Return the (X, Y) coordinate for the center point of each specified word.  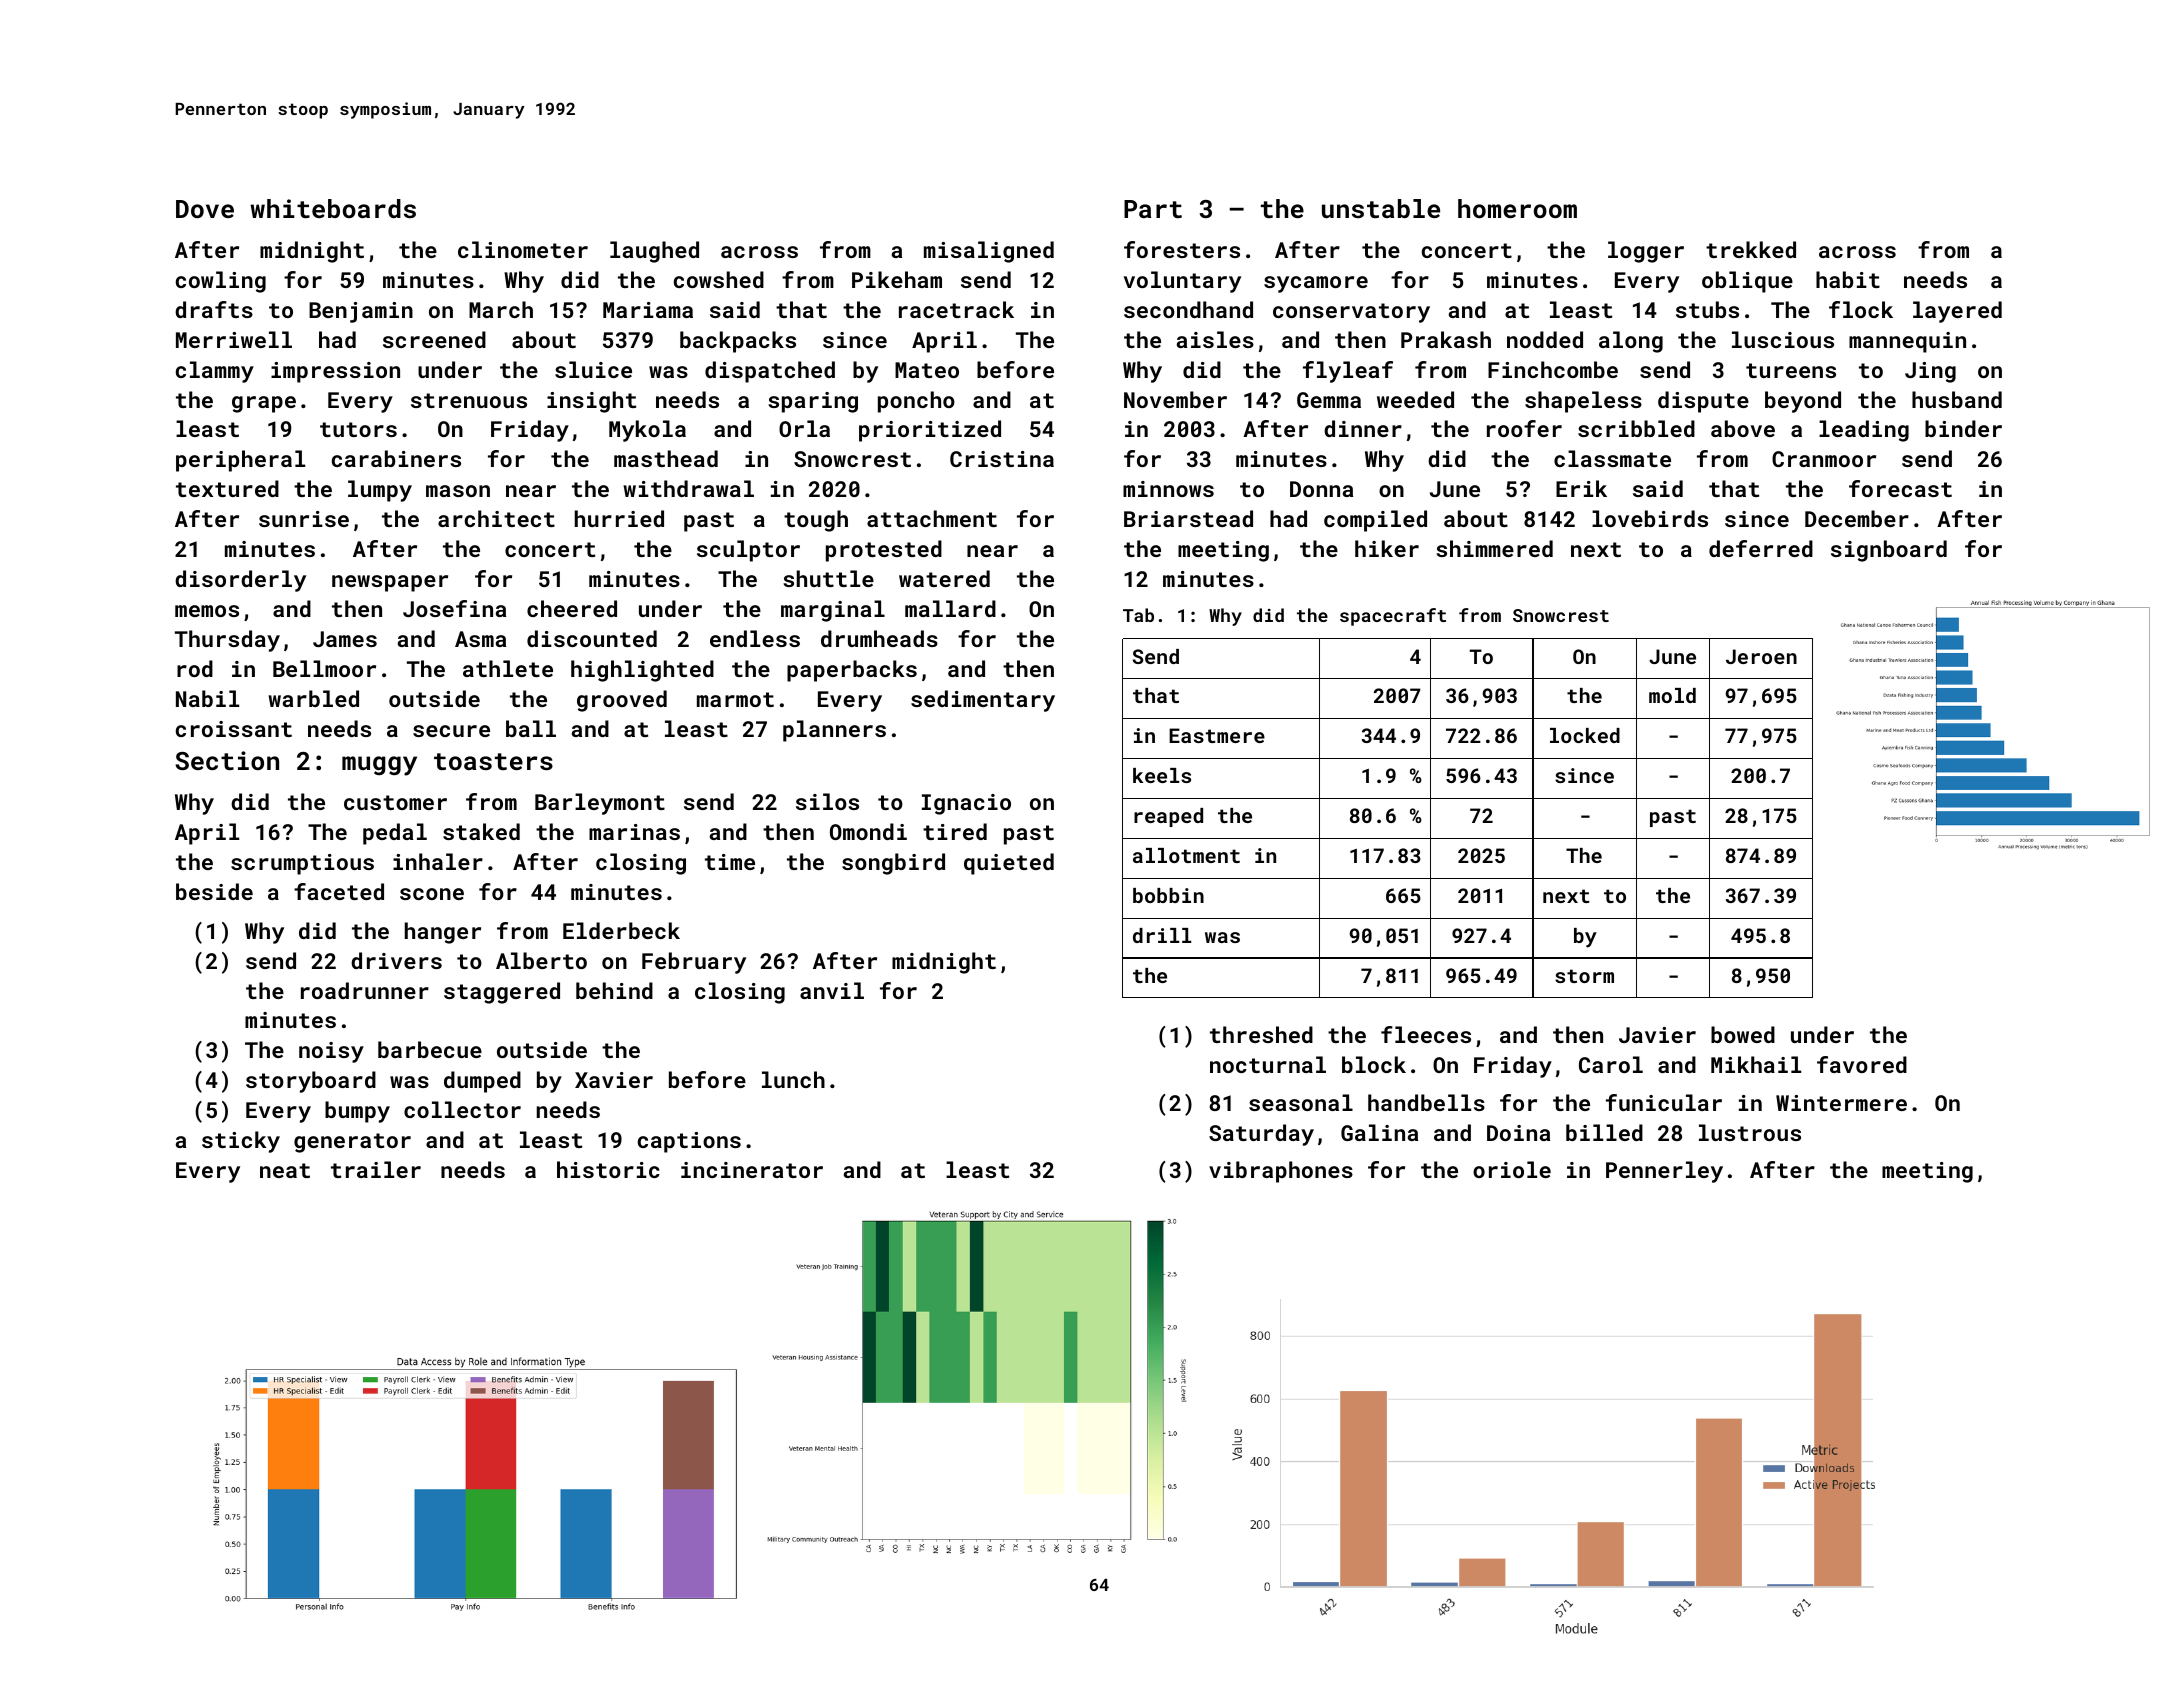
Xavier (614, 1080)
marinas (634, 832)
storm (1584, 976)
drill (1162, 935)
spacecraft (1393, 617)
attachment (932, 518)
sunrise (304, 519)
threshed (1261, 1034)
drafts (214, 309)
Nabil (207, 698)
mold (1672, 695)
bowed (1743, 1034)
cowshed (719, 279)
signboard (1889, 551)
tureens (1791, 370)
